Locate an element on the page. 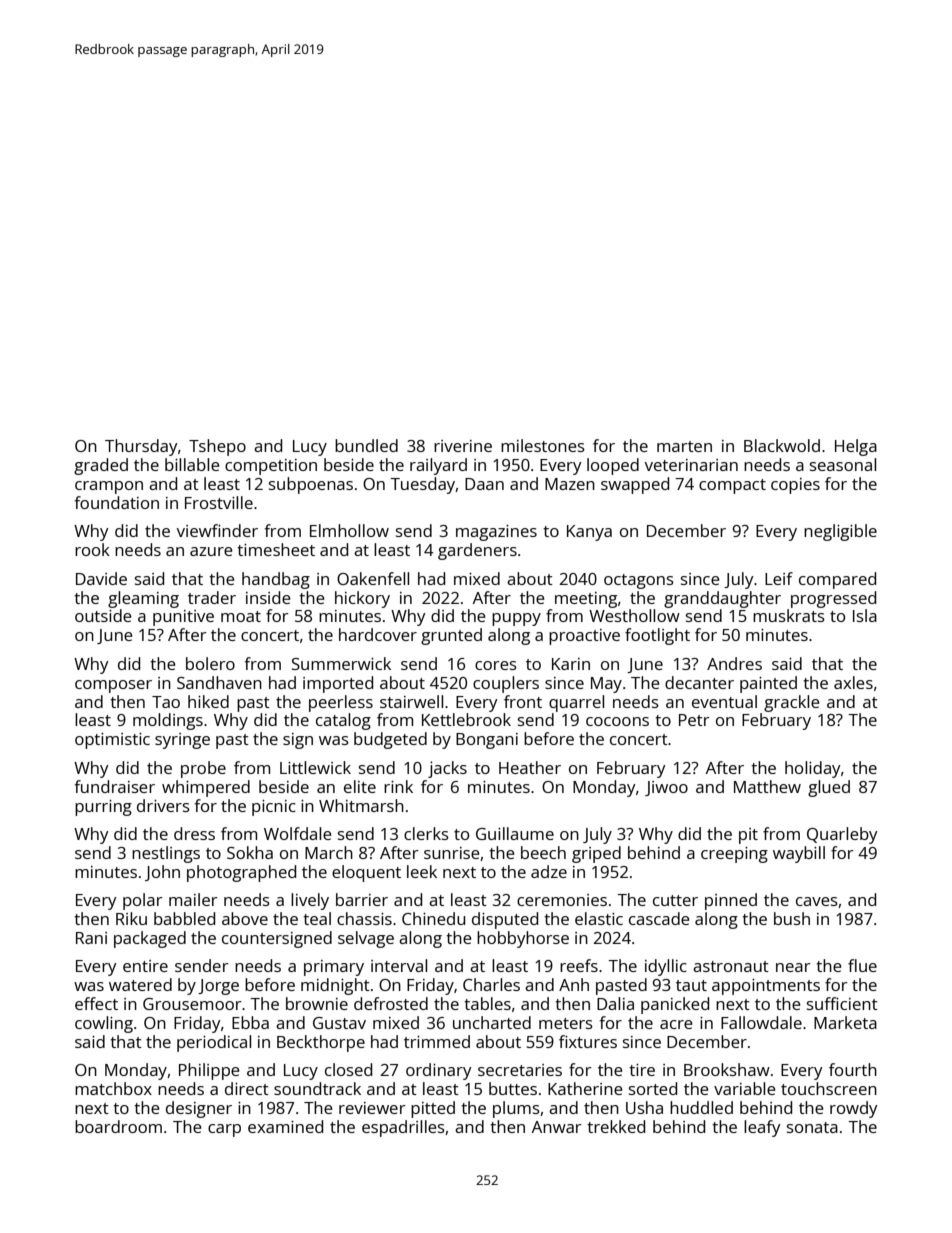 This image has height=1233, width=952. Jiwoo is located at coordinates (666, 788).
